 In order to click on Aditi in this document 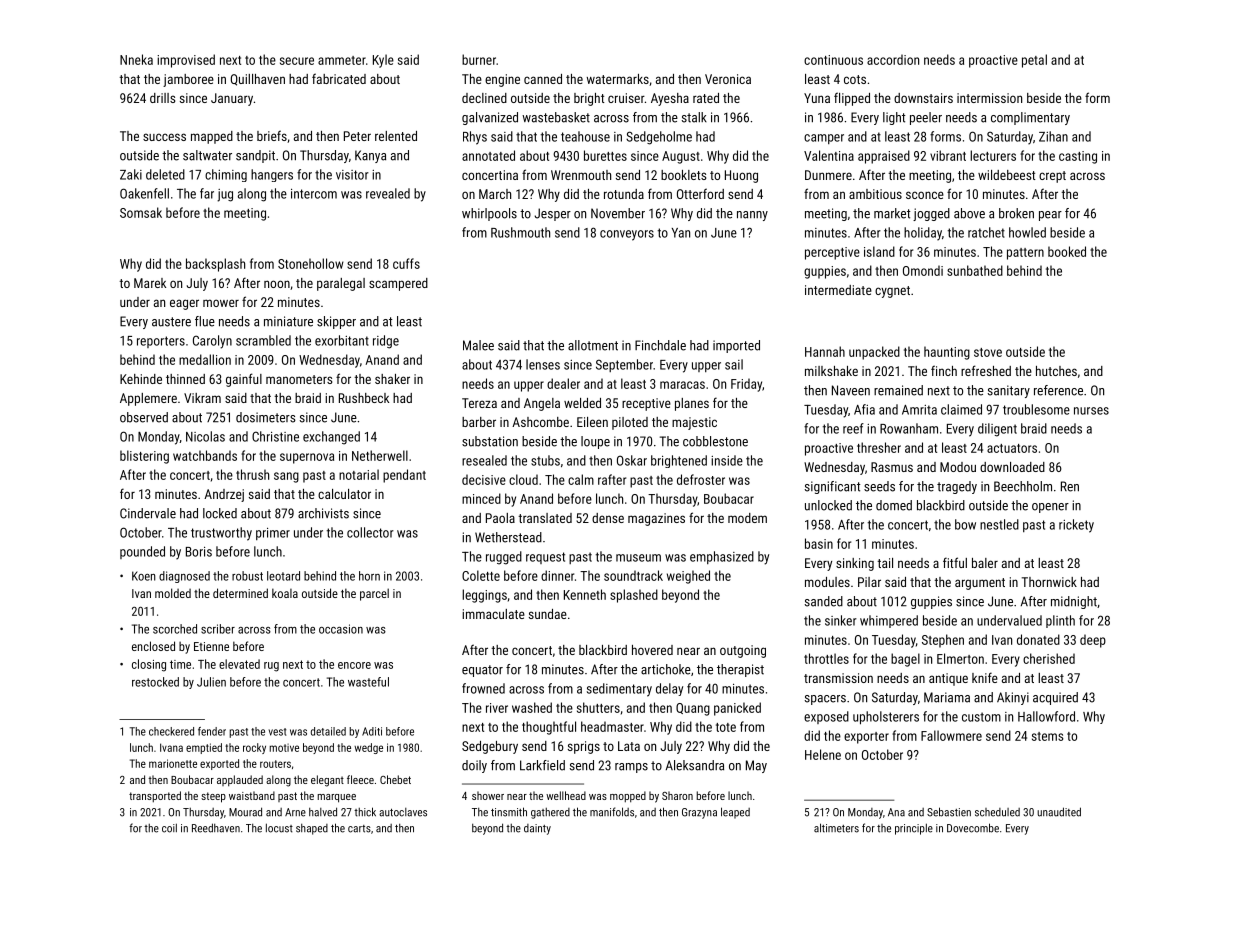, I will do `click(372, 731)`.
